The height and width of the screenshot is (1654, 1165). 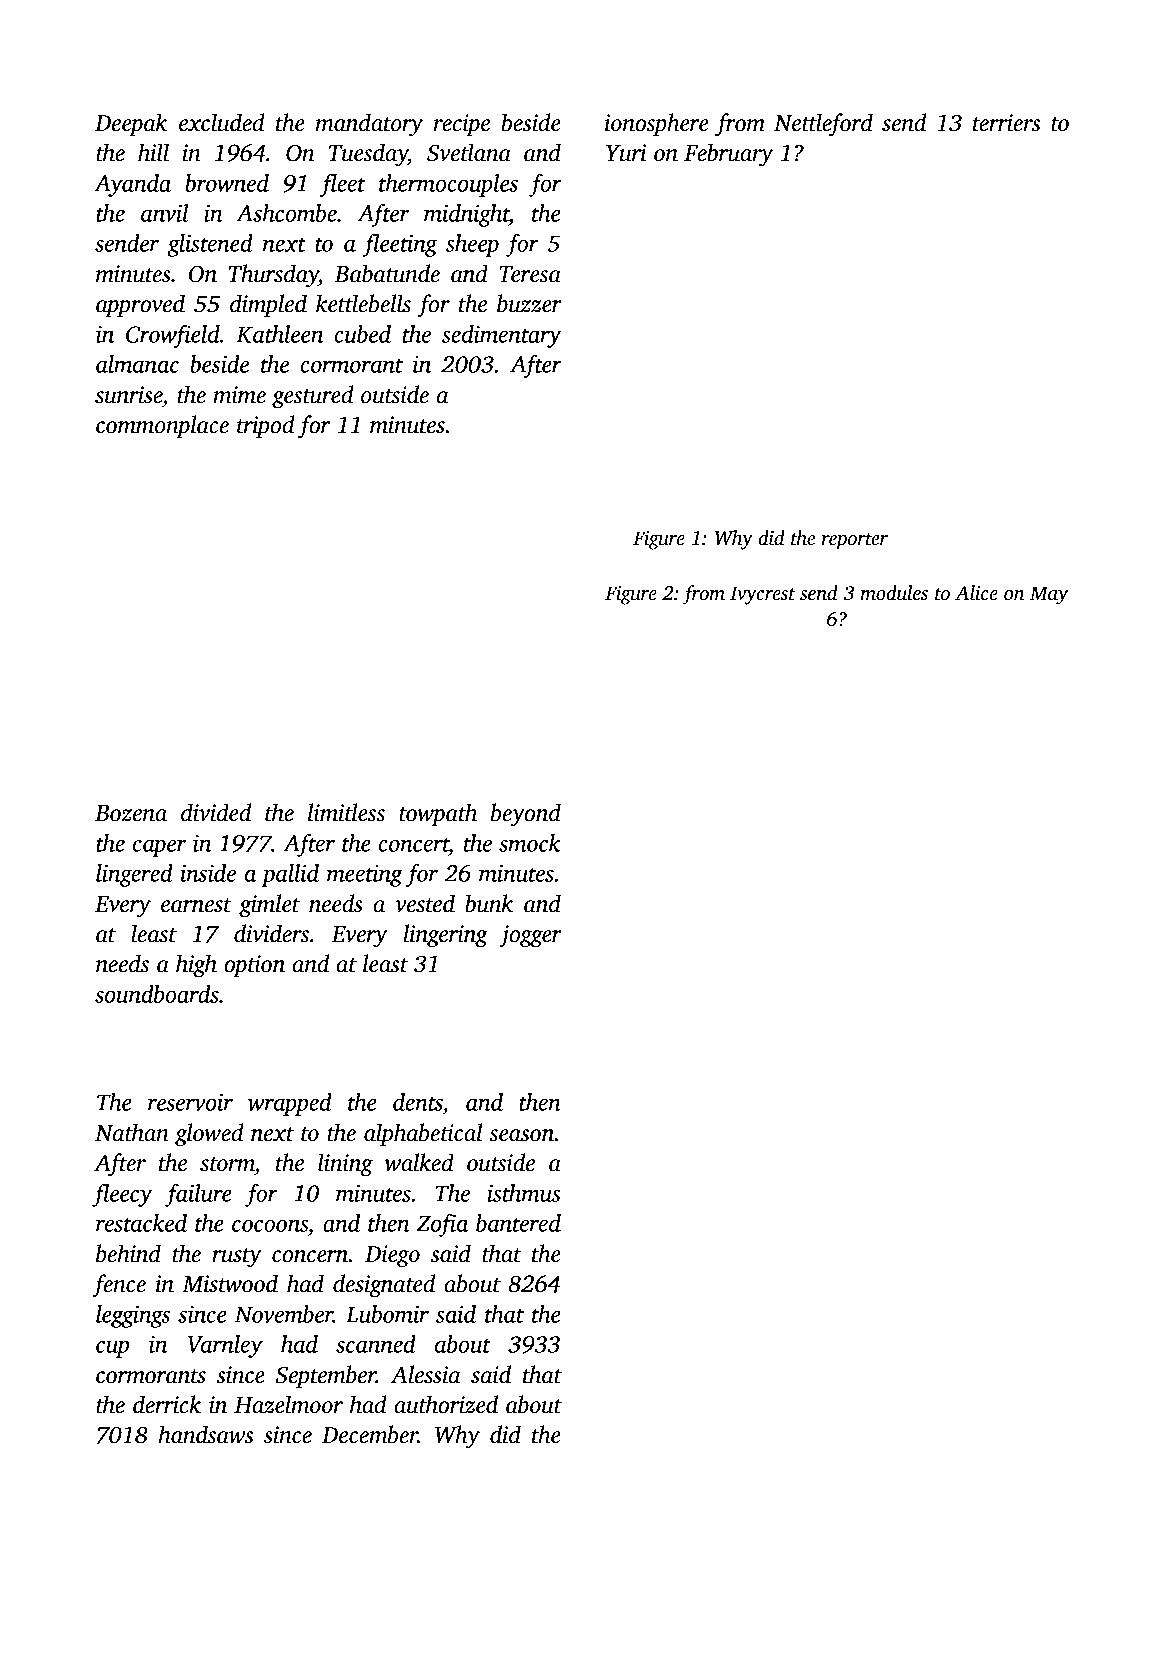 What do you see at coordinates (363, 303) in the screenshot?
I see `kettlebells` at bounding box center [363, 303].
